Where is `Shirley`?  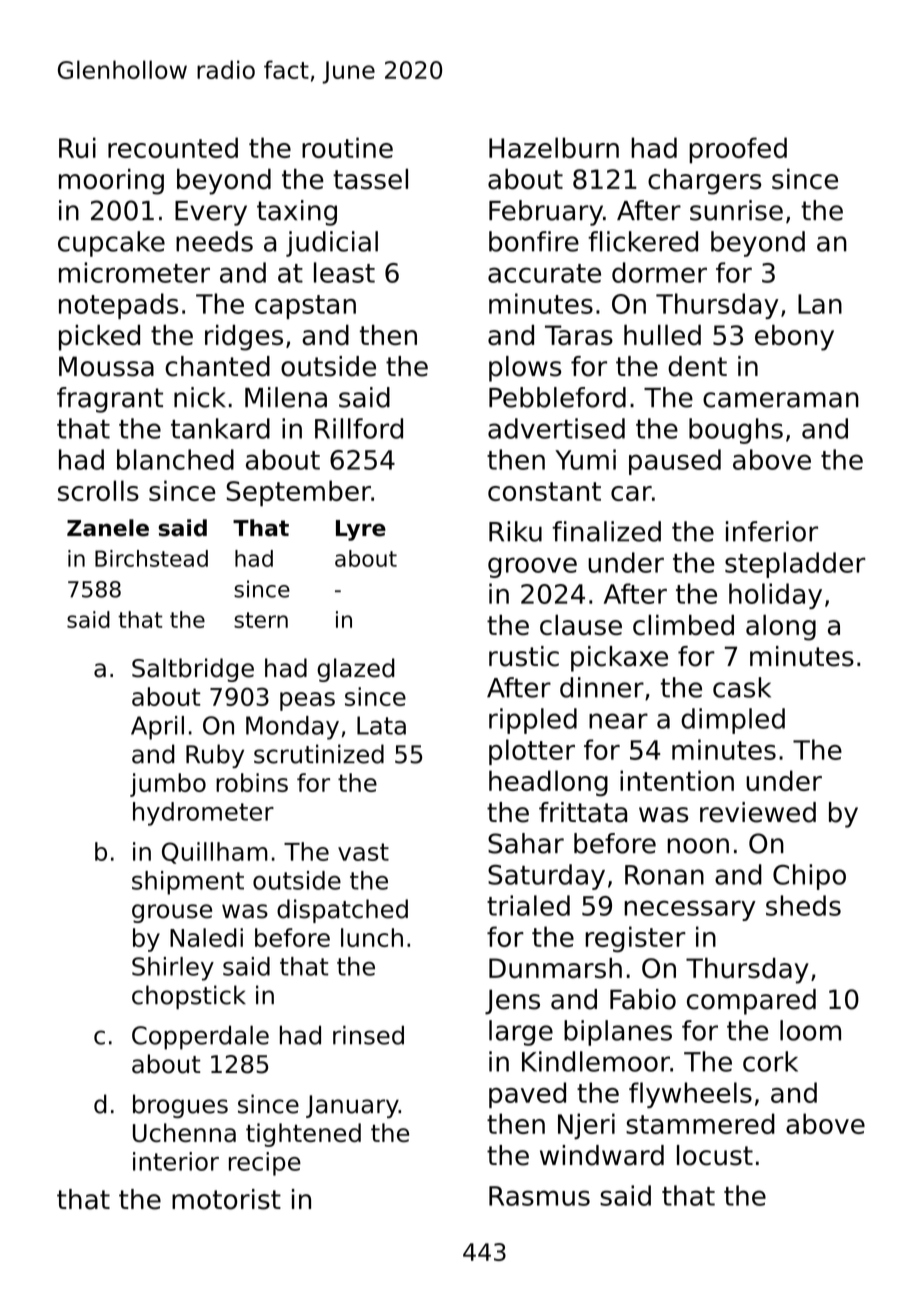
Shirley is located at coordinates (173, 969).
